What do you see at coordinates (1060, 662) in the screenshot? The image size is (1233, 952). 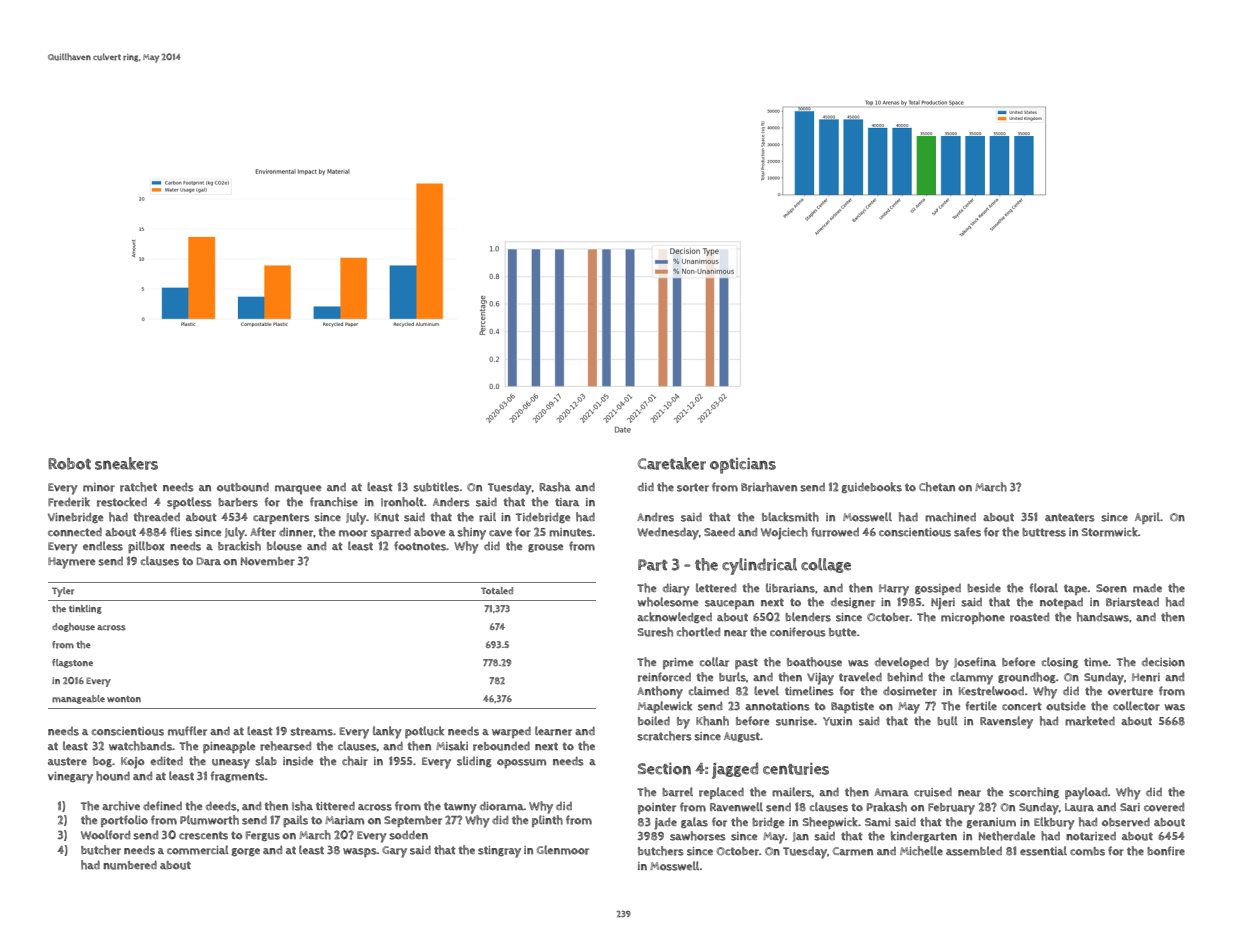 I see `closing` at bounding box center [1060, 662].
